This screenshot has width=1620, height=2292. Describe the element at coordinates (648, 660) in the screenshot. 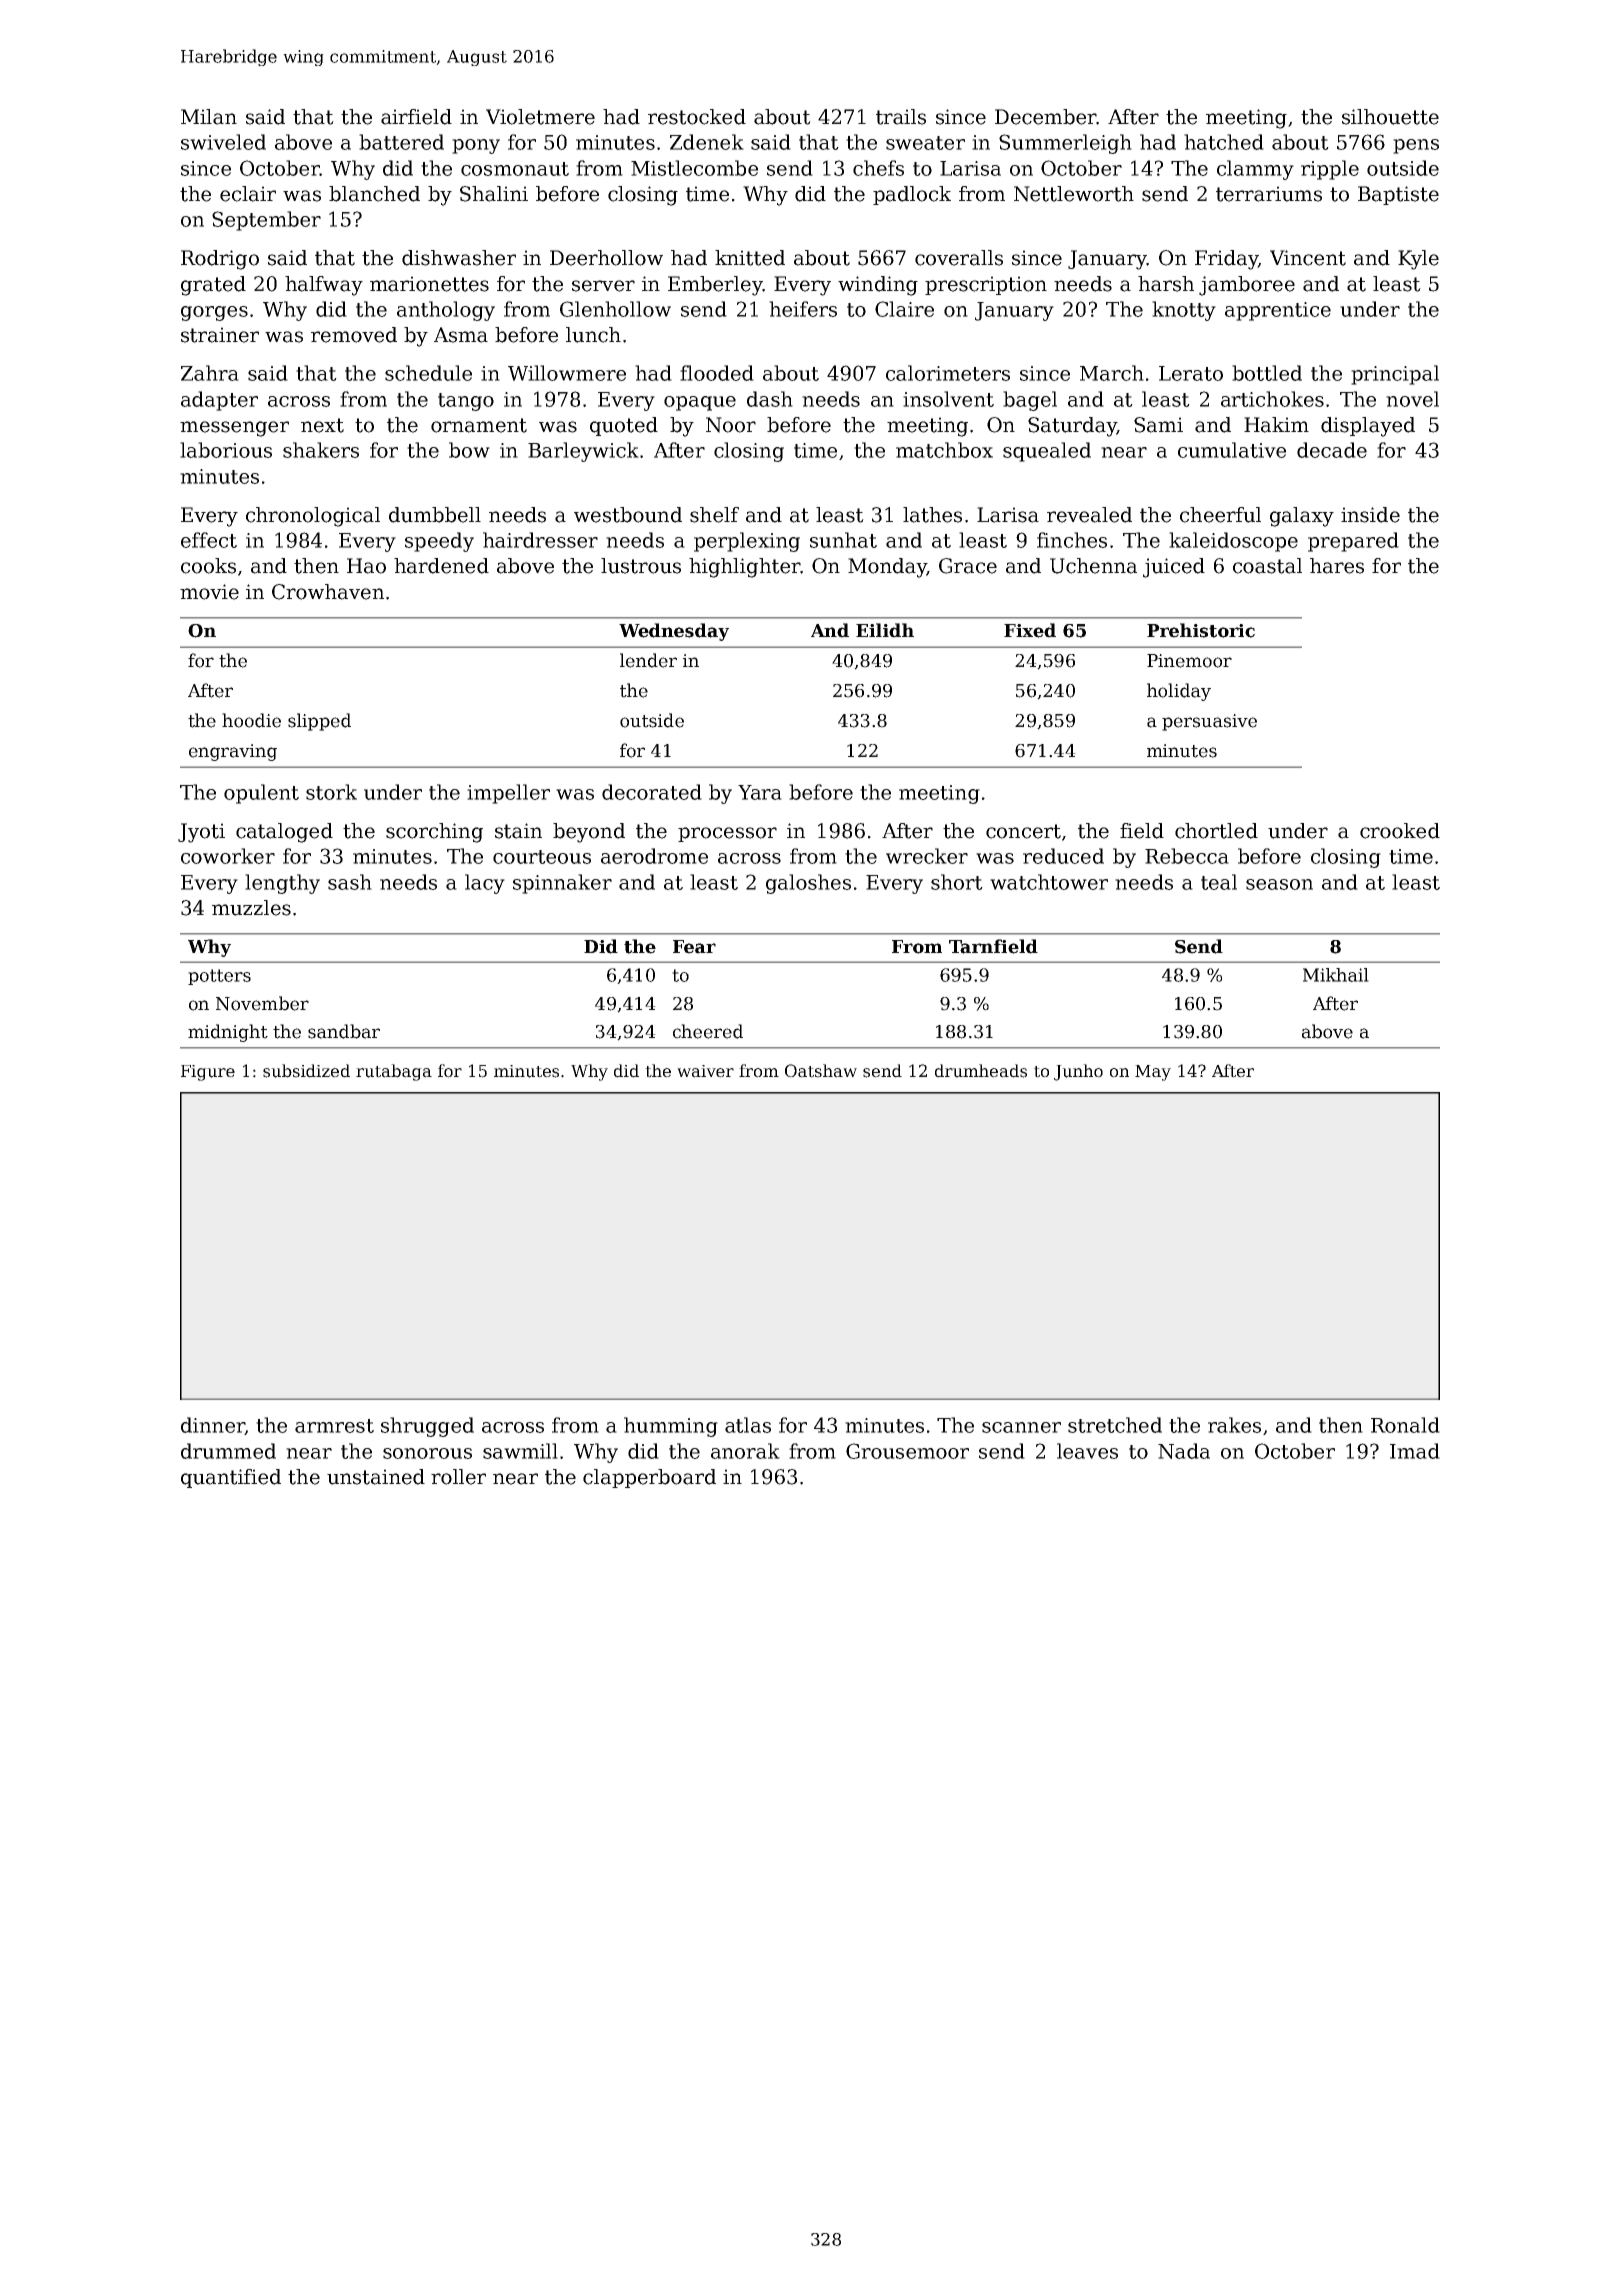

I see `lender` at that location.
